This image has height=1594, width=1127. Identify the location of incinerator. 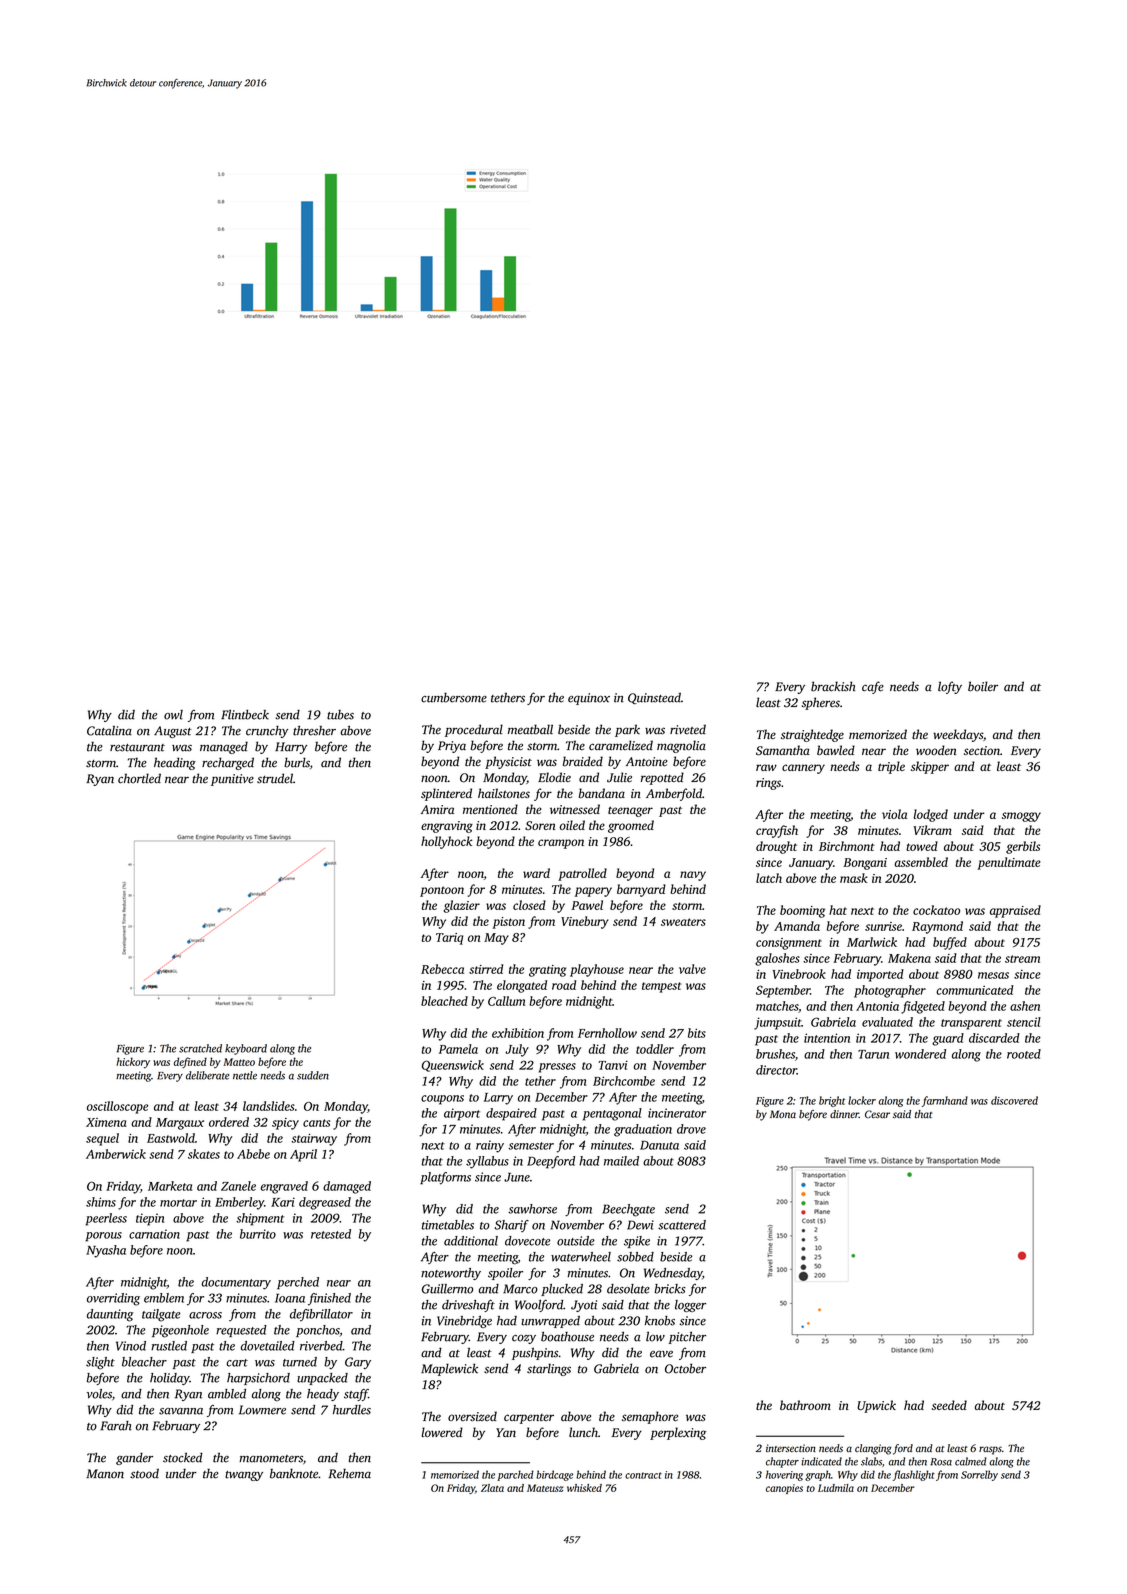
(677, 1113).
